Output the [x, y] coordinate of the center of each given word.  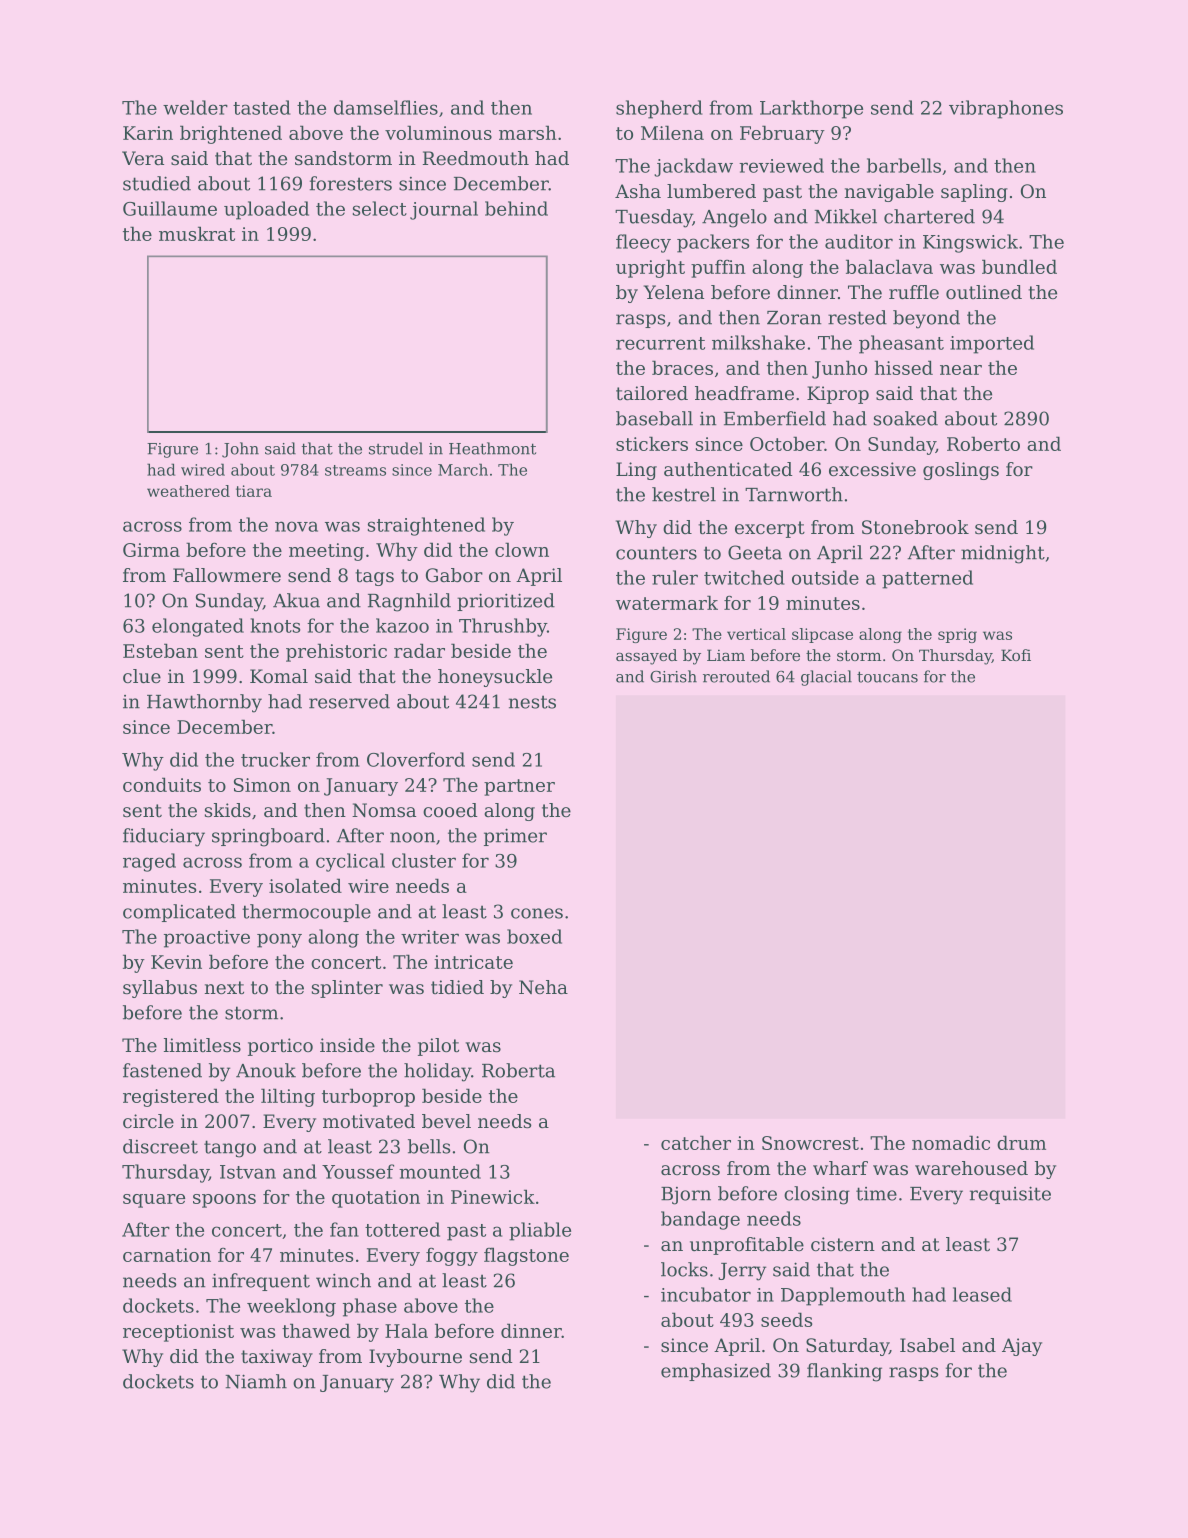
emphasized [716, 1372]
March [463, 469]
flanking [844, 1372]
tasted [262, 107]
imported [992, 344]
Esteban [160, 650]
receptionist [178, 1333]
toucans [887, 677]
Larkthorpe [811, 109]
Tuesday [654, 218]
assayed [646, 657]
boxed [534, 936]
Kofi [1016, 655]
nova [296, 526]
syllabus [160, 989]
